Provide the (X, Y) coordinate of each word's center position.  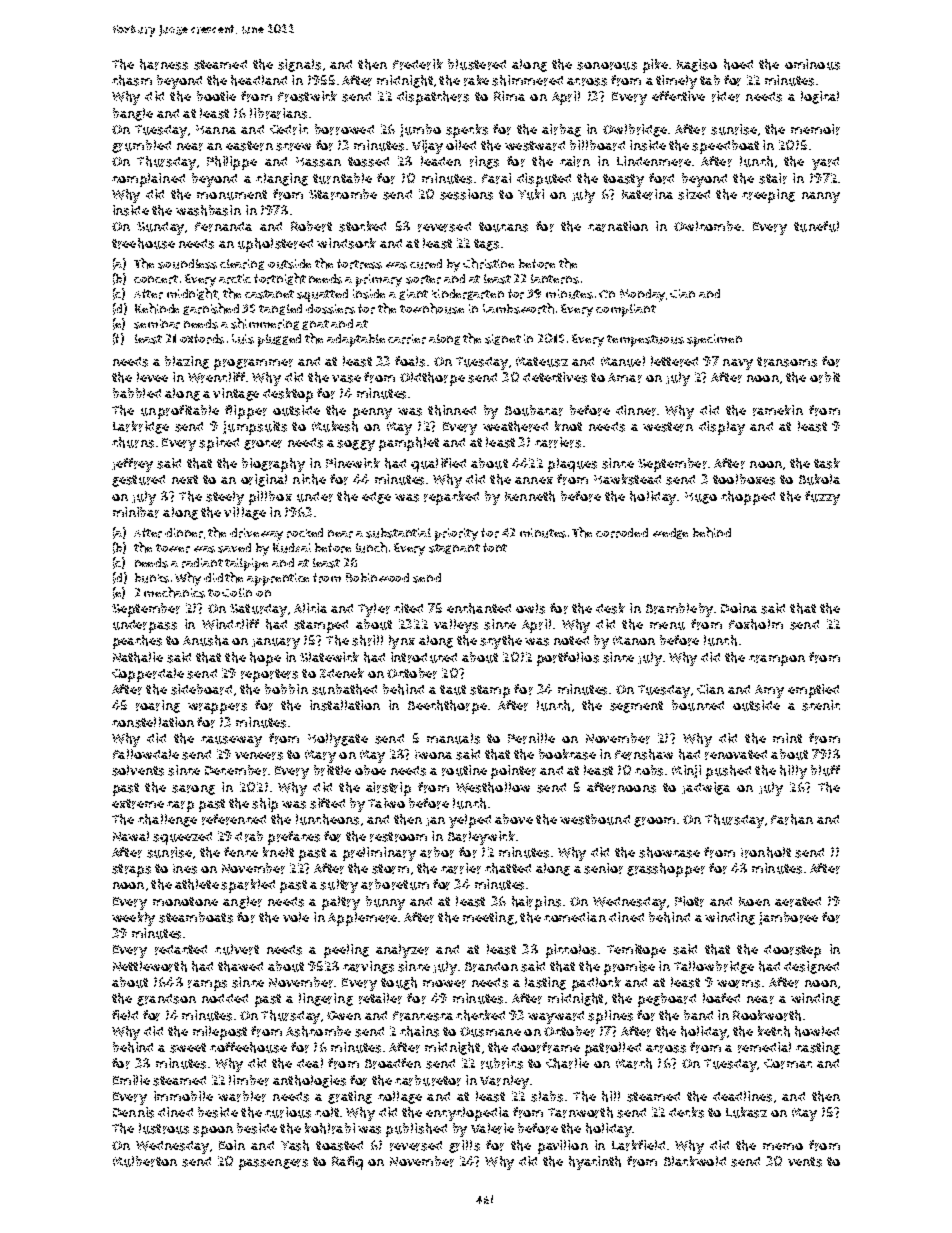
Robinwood (377, 577)
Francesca (423, 1016)
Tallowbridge (714, 967)
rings (484, 162)
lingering (326, 999)
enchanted (479, 608)
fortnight (280, 279)
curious (288, 1112)
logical (820, 97)
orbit (825, 377)
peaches (137, 642)
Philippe (232, 163)
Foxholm (756, 624)
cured (426, 264)
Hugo (701, 498)
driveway (256, 534)
